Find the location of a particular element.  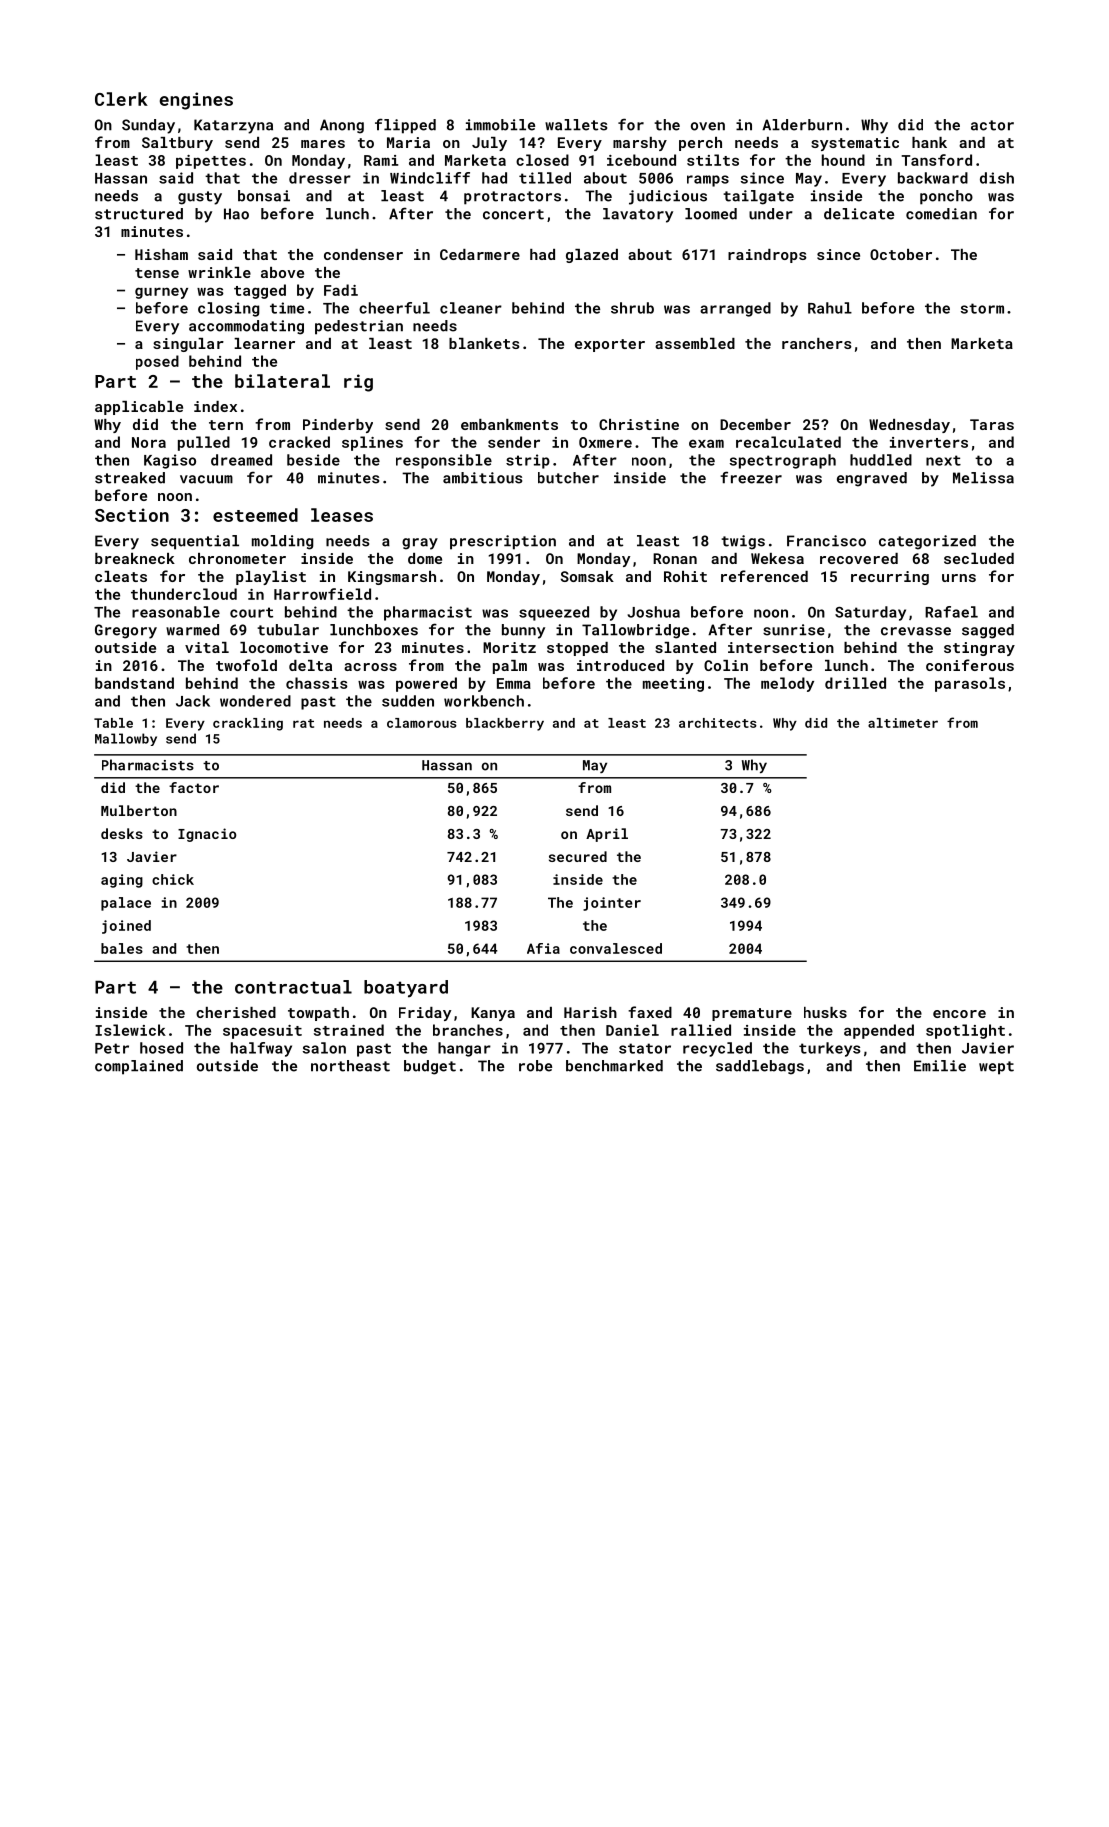

Saltbury is located at coordinates (177, 144).
